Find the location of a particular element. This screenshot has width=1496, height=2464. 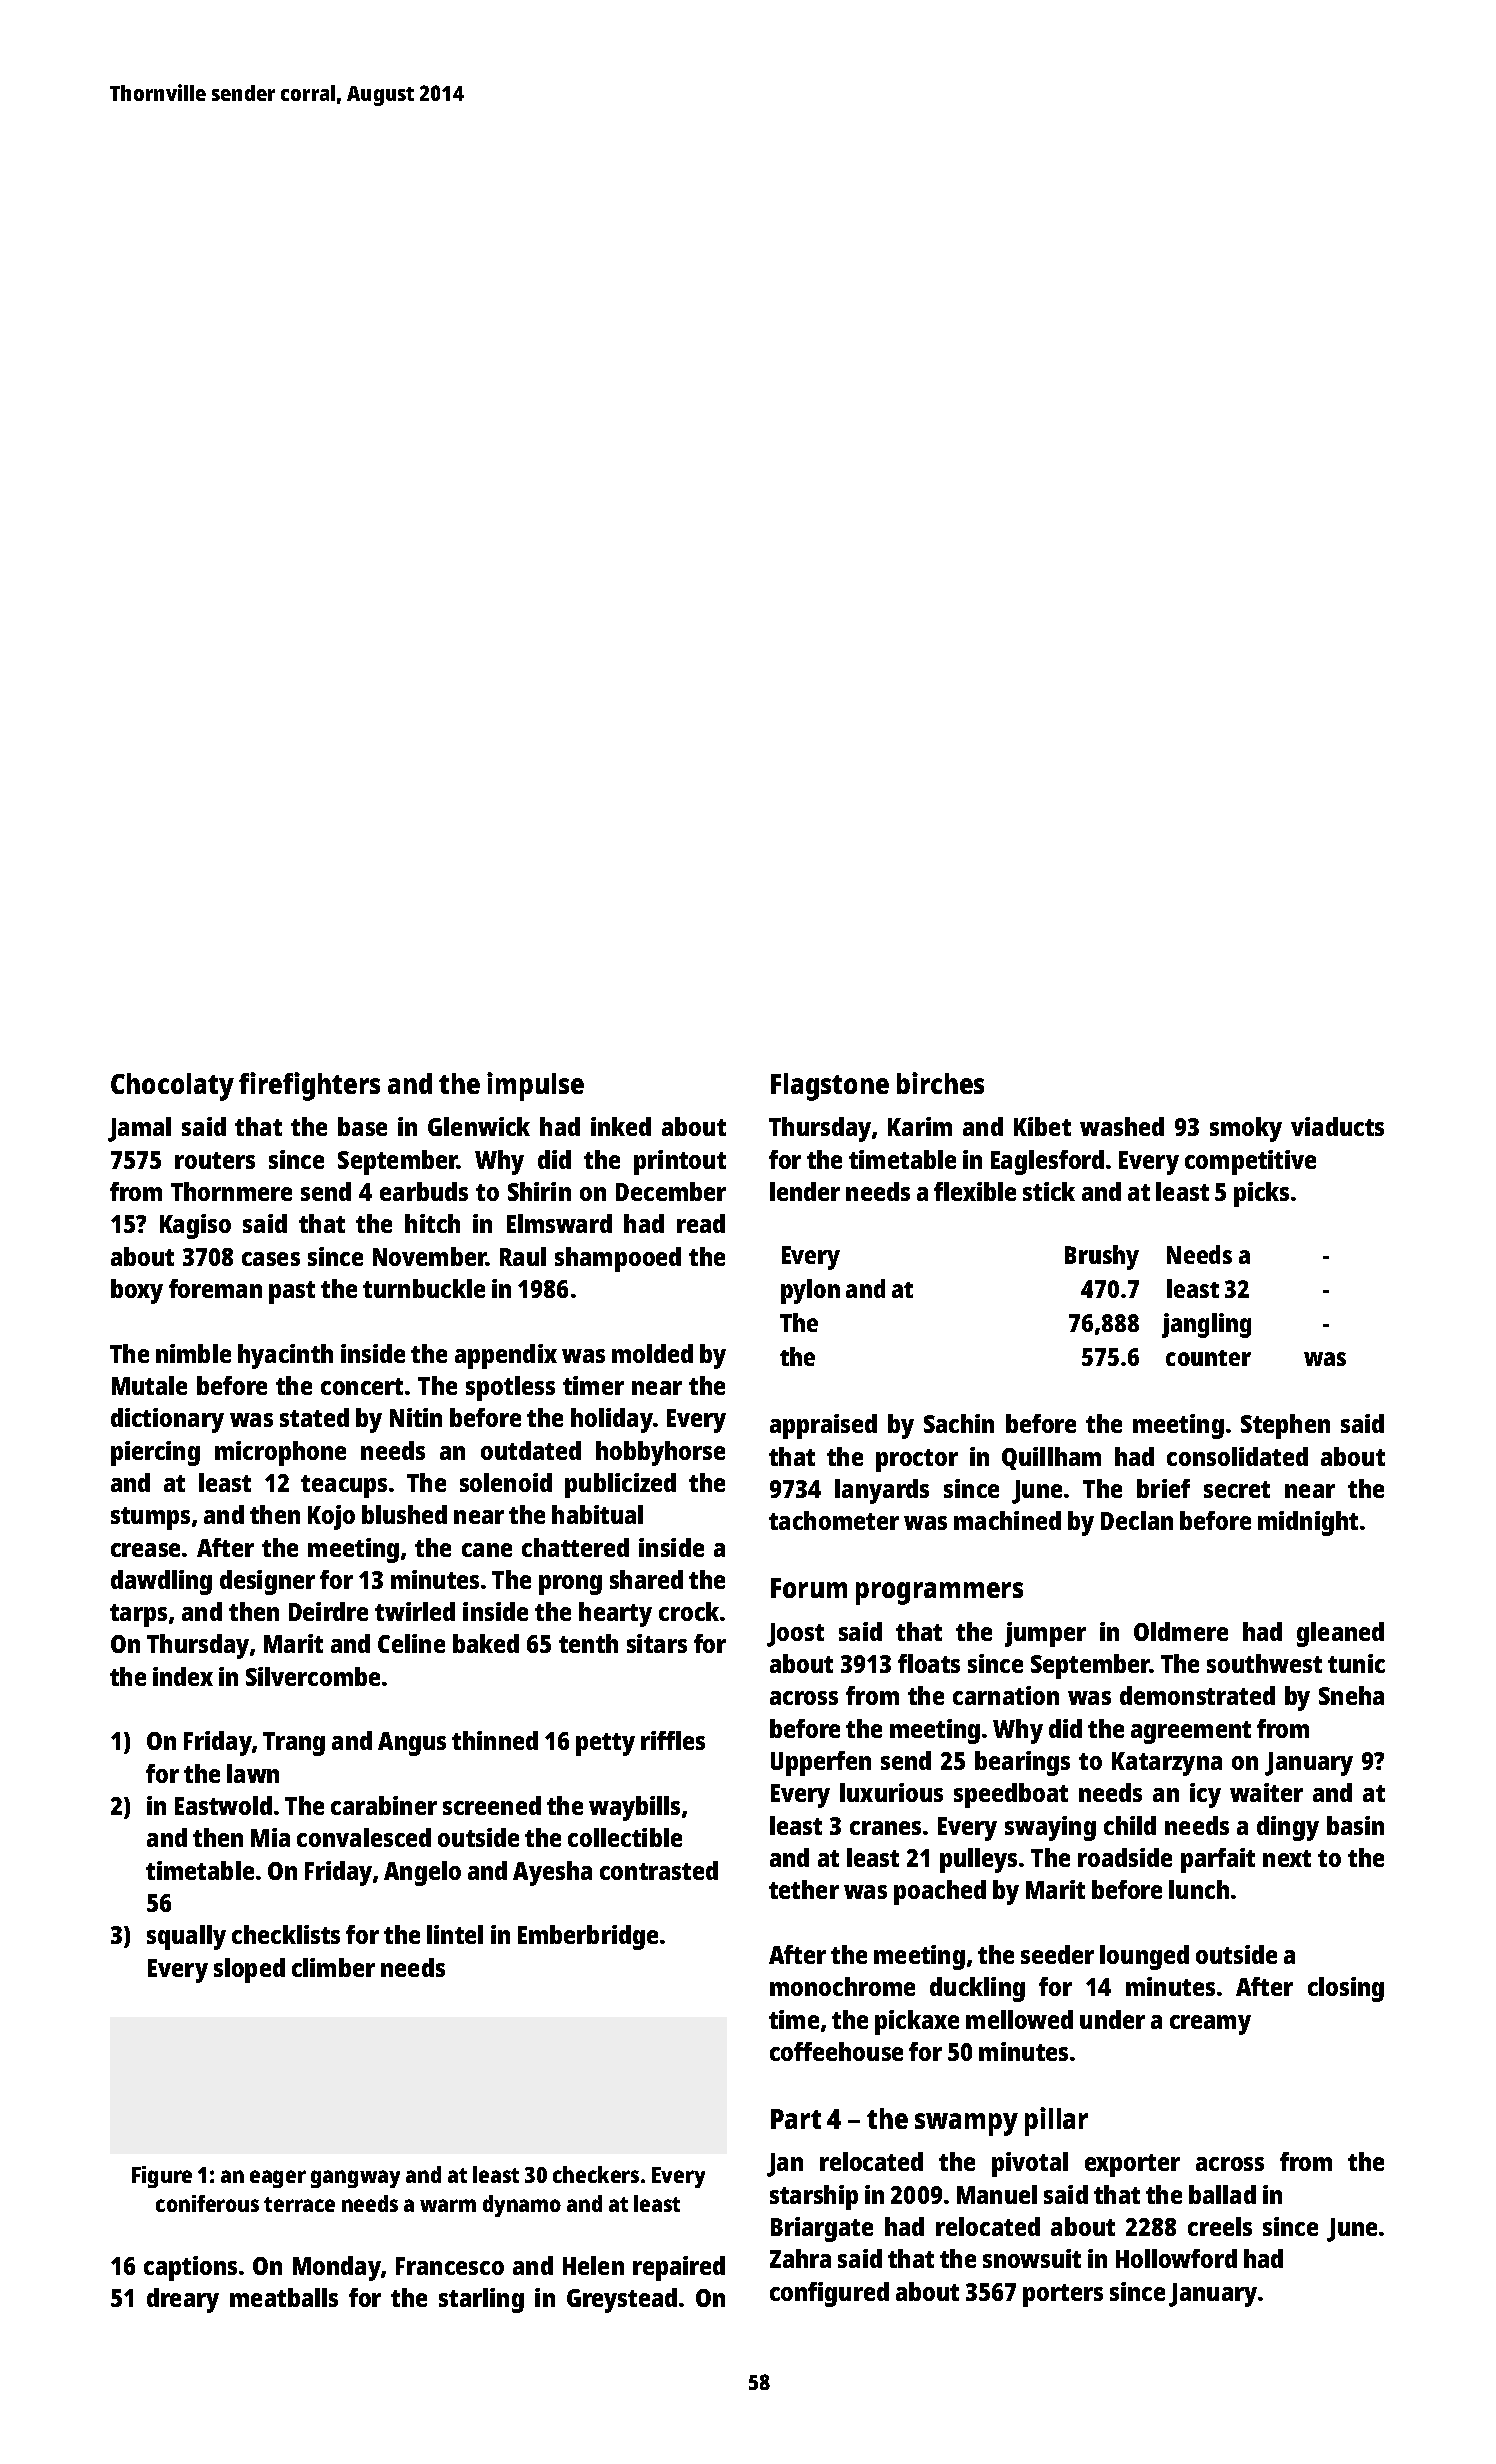

basin is located at coordinates (1355, 1825).
